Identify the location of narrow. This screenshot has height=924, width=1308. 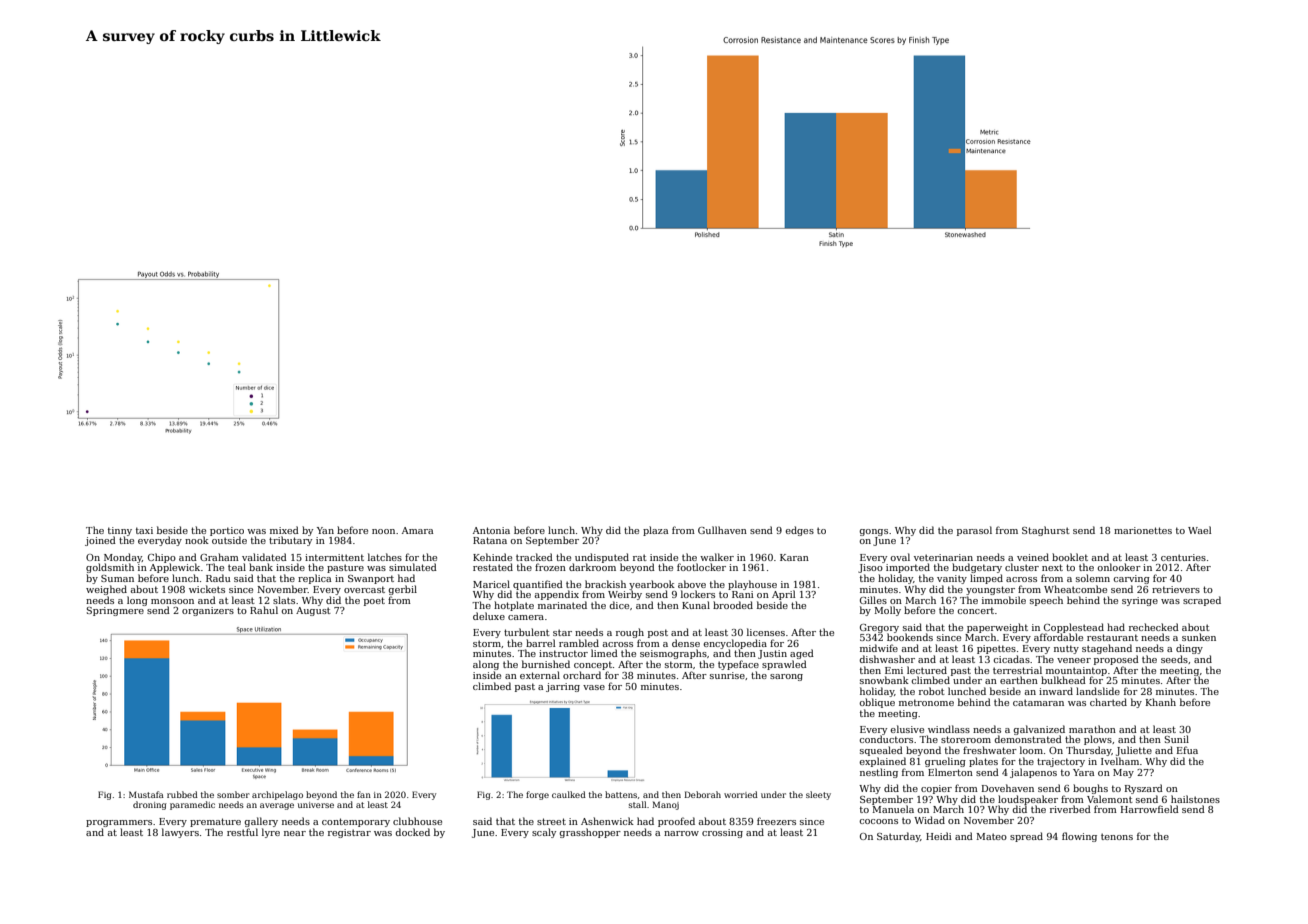
(681, 833).
